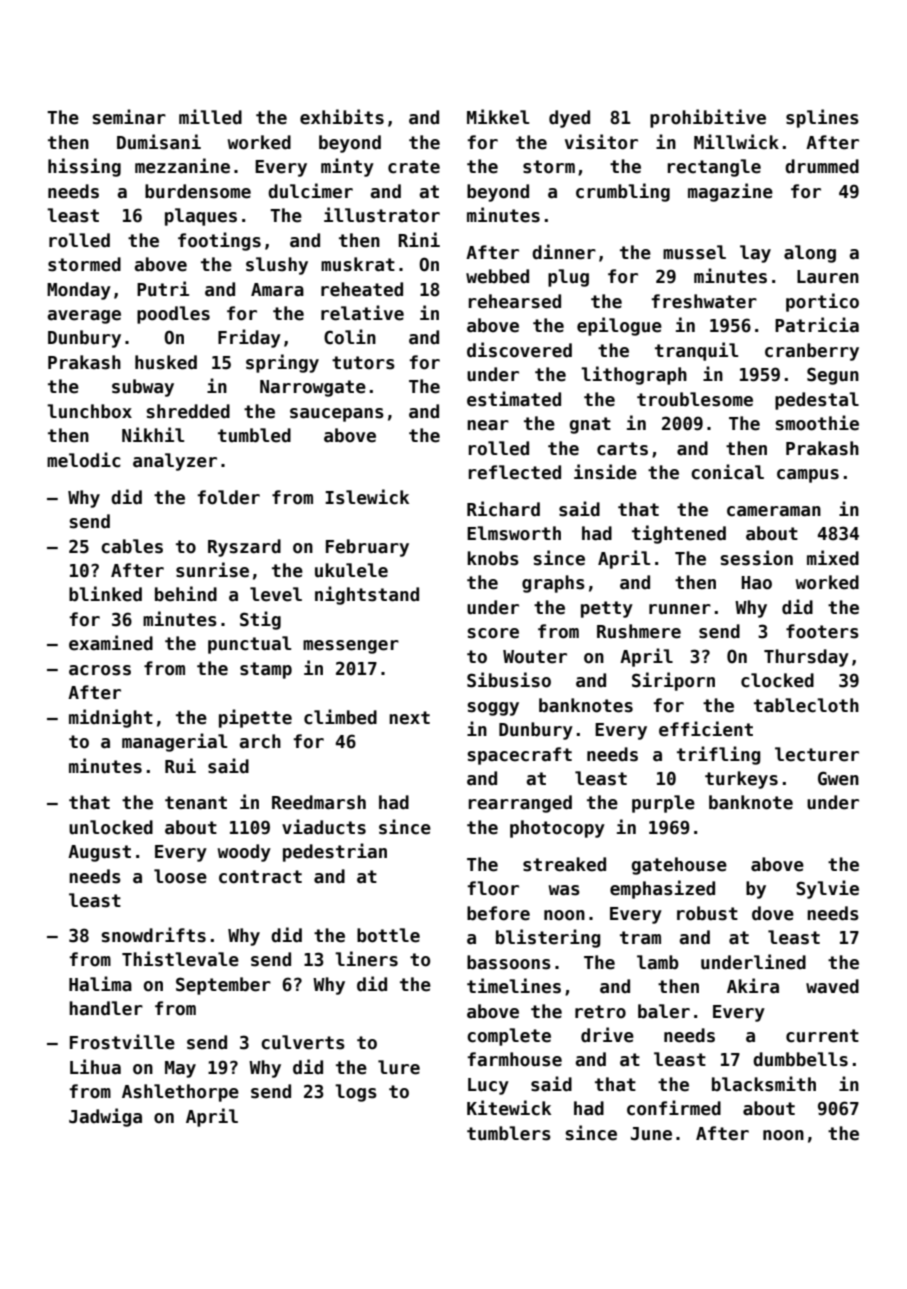  Describe the element at coordinates (663, 804) in the screenshot. I see `purple` at that location.
